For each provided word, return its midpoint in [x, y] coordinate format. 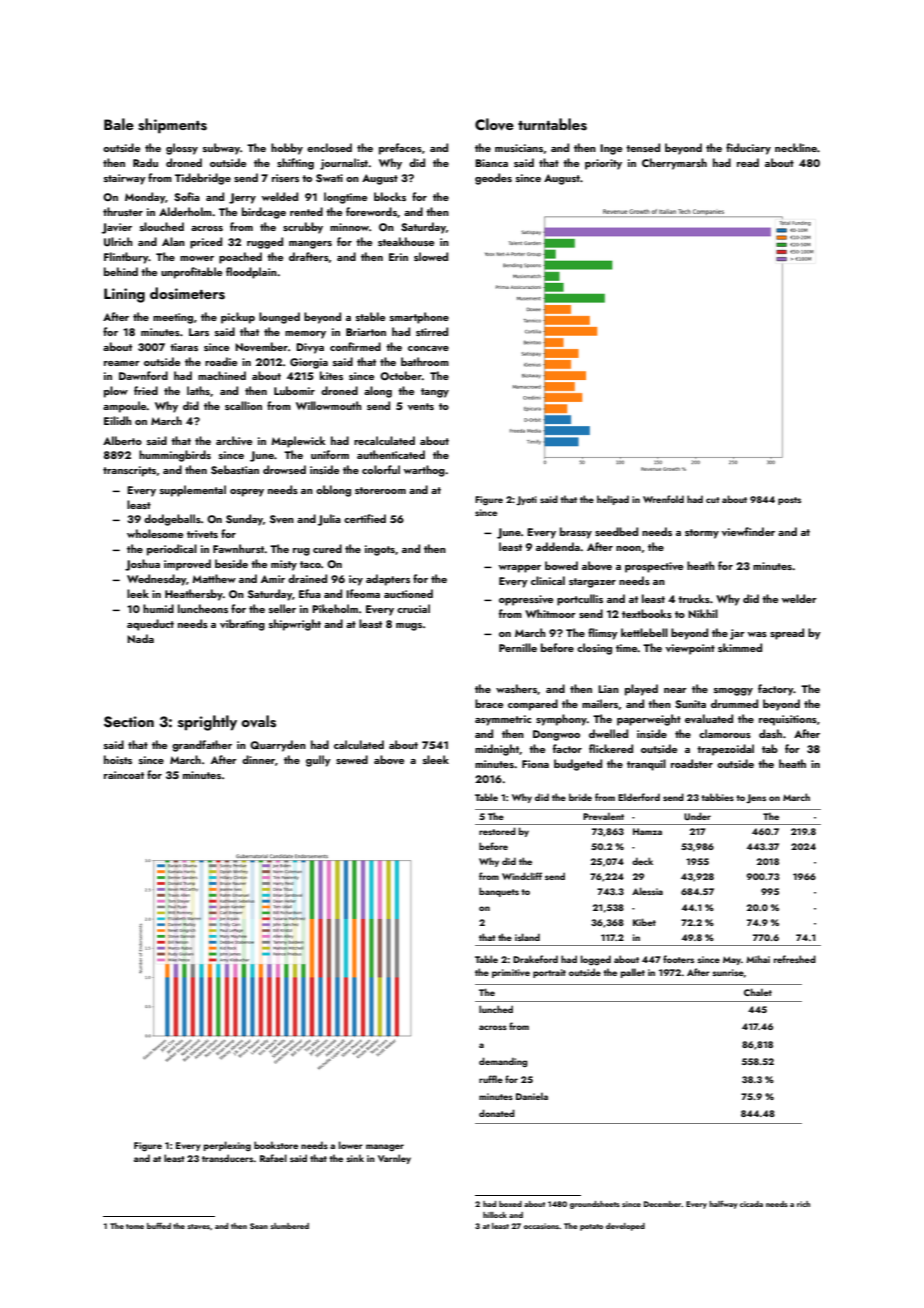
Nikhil [703, 613]
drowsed [284, 469]
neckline [796, 147]
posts [789, 501]
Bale [119, 124]
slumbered [289, 1226]
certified [365, 518]
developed [625, 1227]
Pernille [518, 647]
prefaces [400, 149]
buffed [159, 1225]
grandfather [202, 746]
